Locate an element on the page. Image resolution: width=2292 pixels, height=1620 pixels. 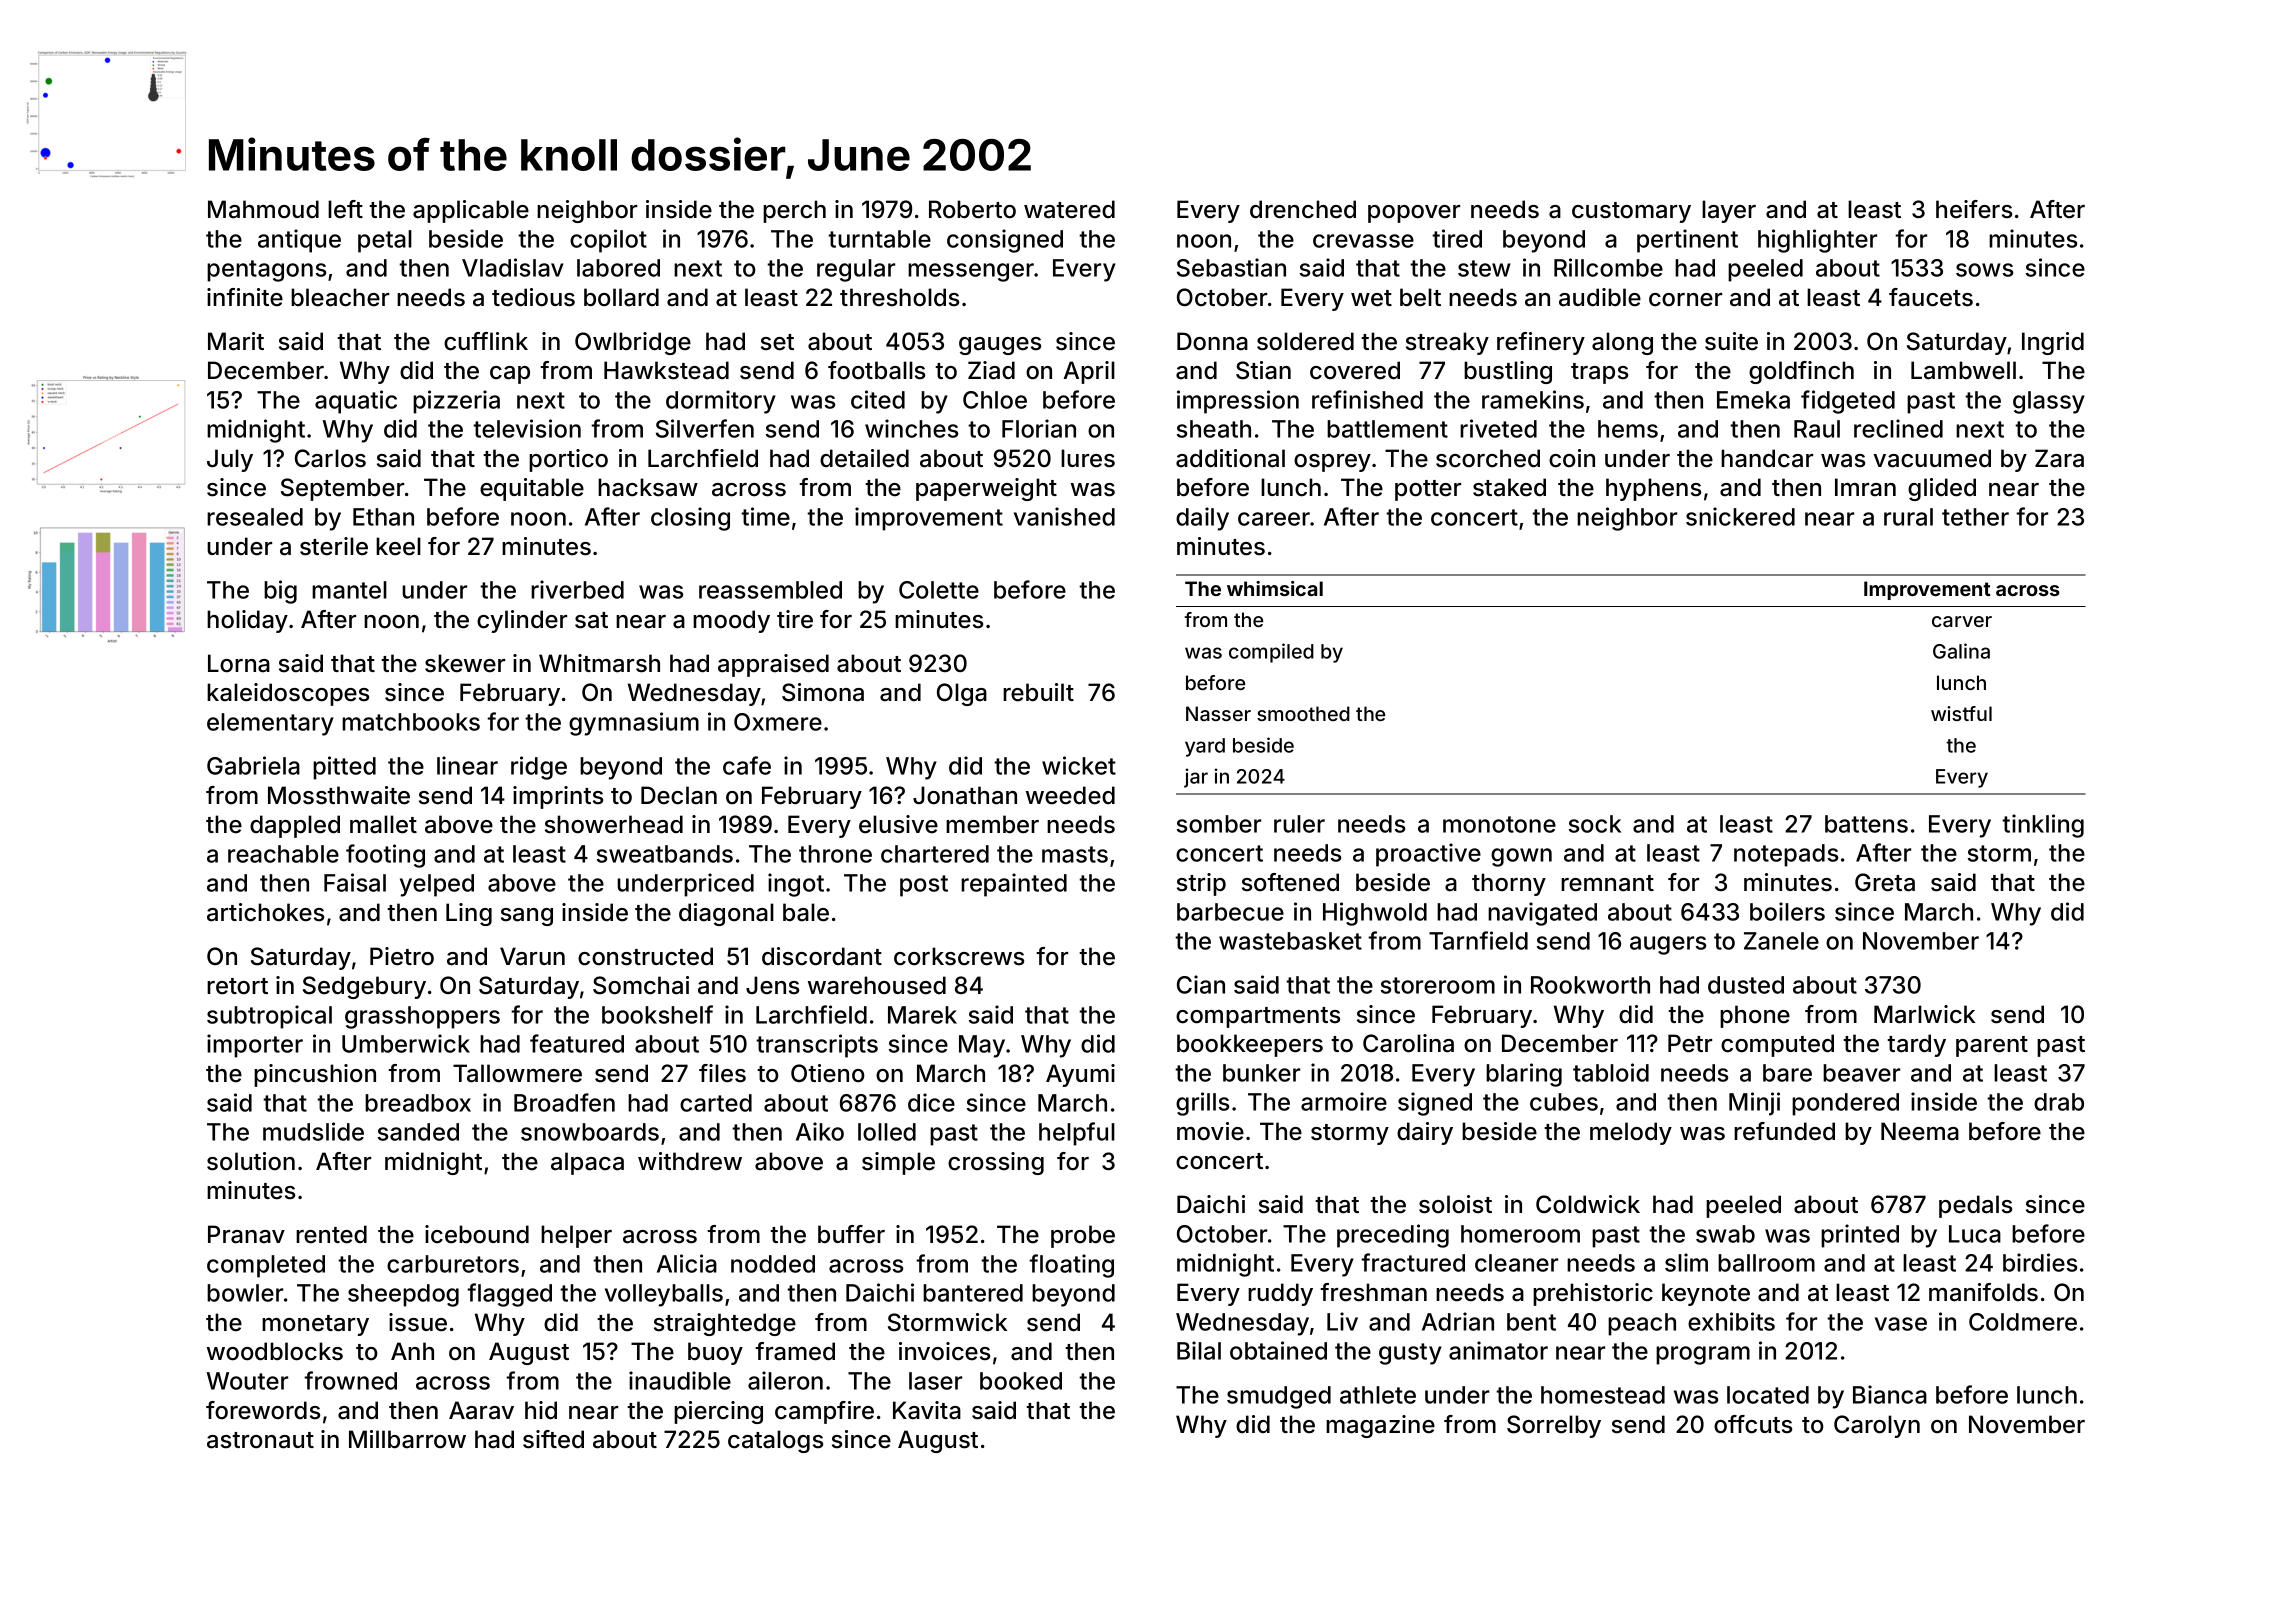
sang is located at coordinates (527, 917).
